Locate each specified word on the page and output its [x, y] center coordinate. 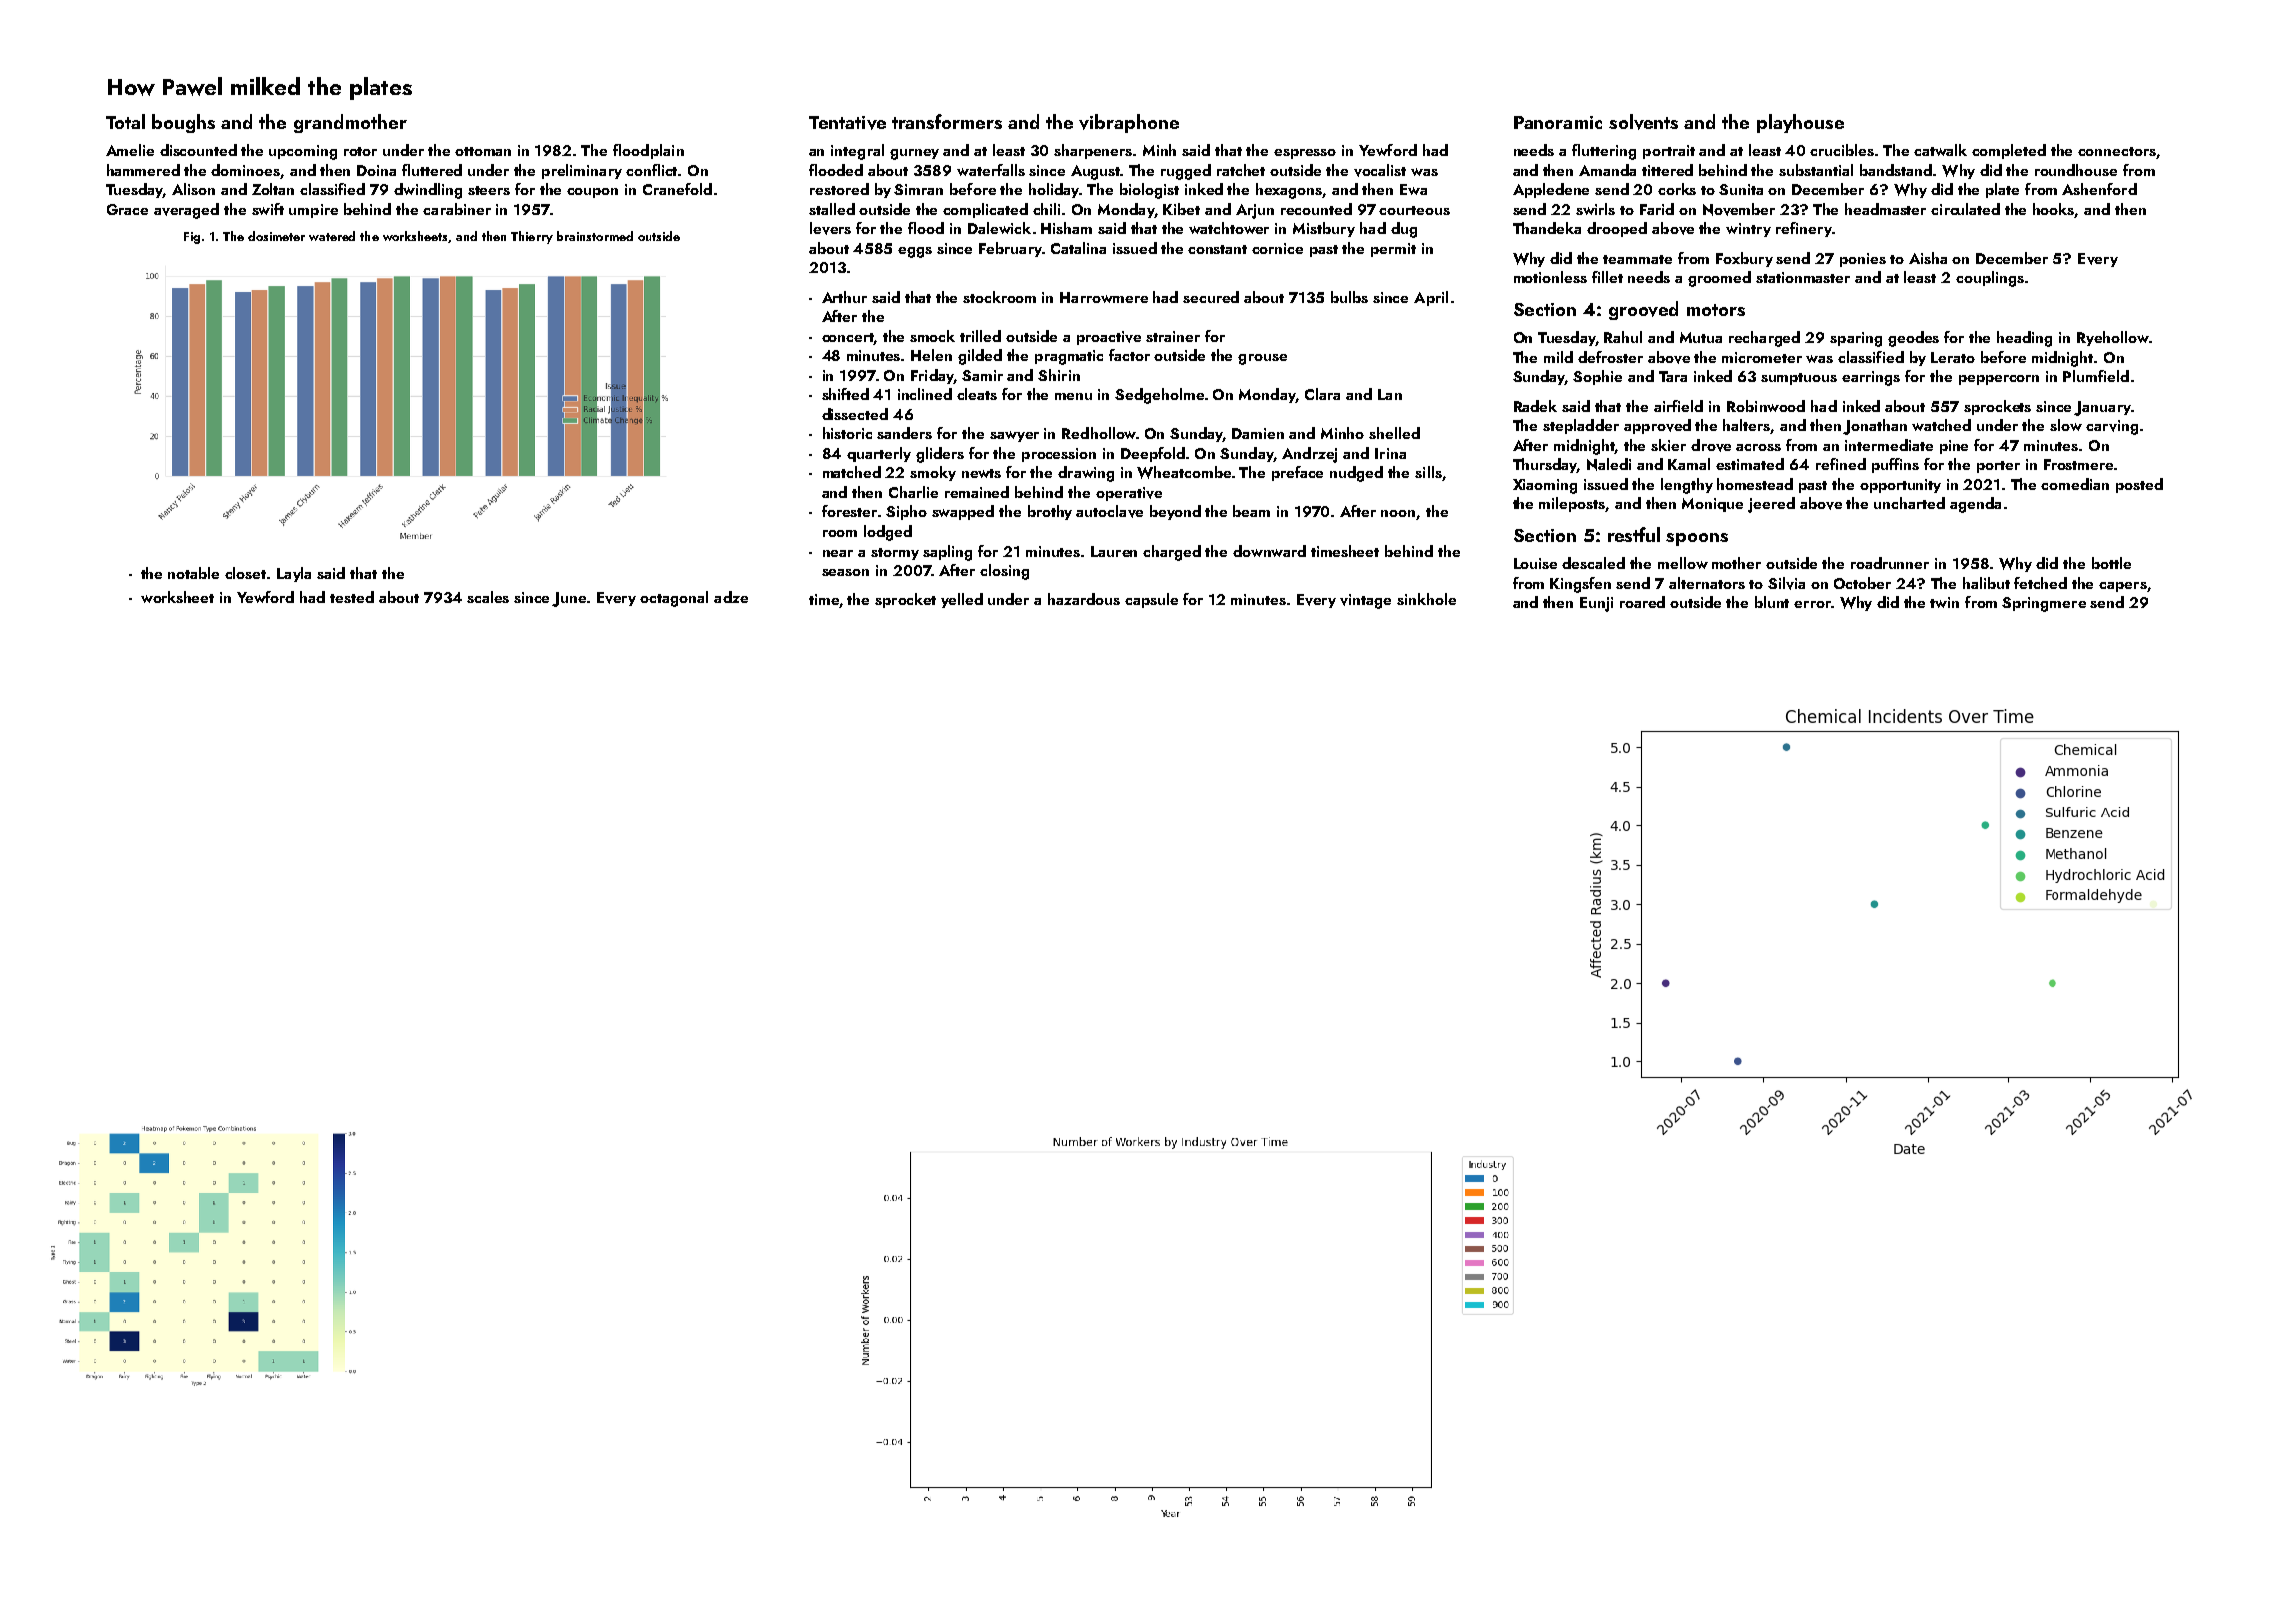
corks [1677, 189]
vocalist [1380, 170]
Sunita [1741, 189]
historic [847, 433]
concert [848, 338]
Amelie [130, 150]
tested [352, 597]
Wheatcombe [1184, 472]
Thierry [532, 237]
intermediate [1889, 445]
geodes [1913, 339]
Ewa [1413, 189]
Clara [1322, 394]
